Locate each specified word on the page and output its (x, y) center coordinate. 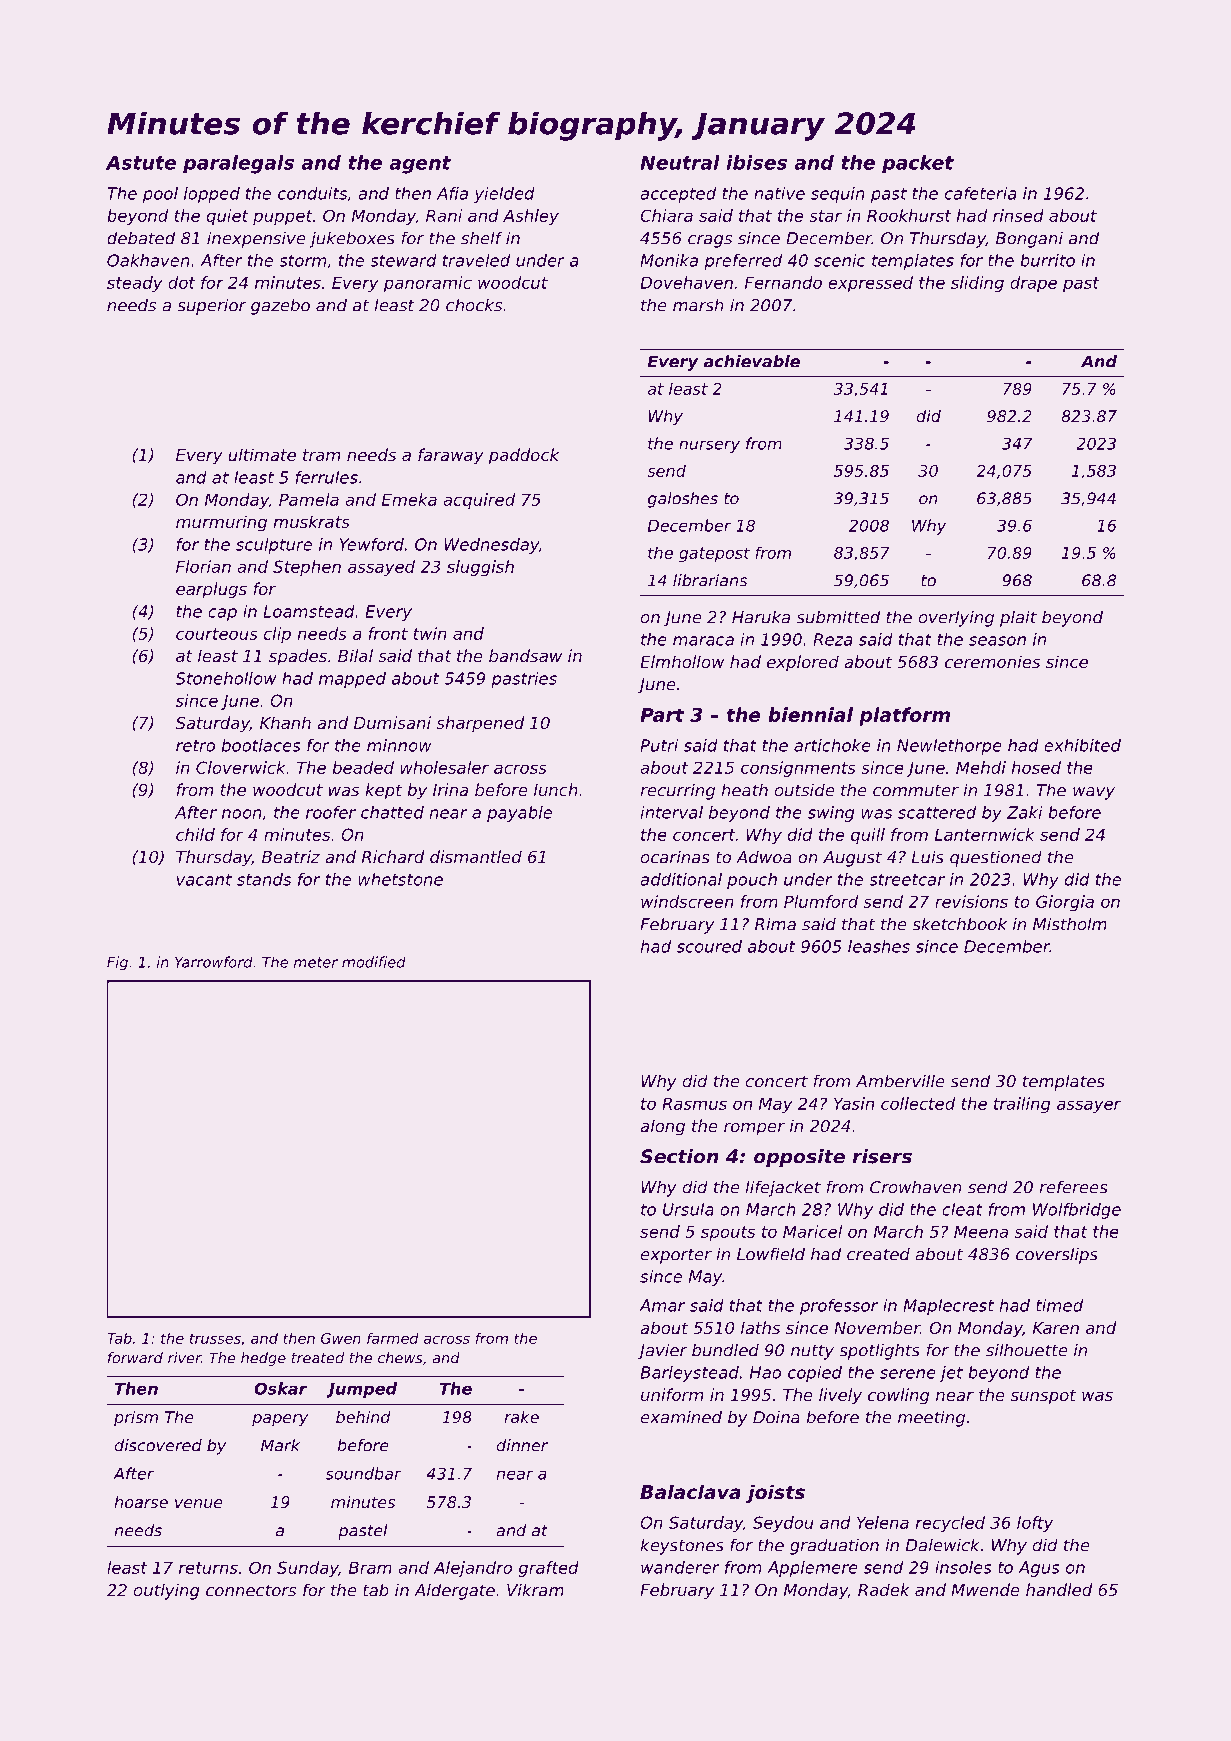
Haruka (761, 617)
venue (199, 1503)
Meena (981, 1231)
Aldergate (454, 1591)
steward (403, 260)
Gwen (341, 1338)
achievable (752, 361)
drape (1033, 284)
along (662, 1127)
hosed (1036, 767)
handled (1059, 1589)
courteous (217, 634)
